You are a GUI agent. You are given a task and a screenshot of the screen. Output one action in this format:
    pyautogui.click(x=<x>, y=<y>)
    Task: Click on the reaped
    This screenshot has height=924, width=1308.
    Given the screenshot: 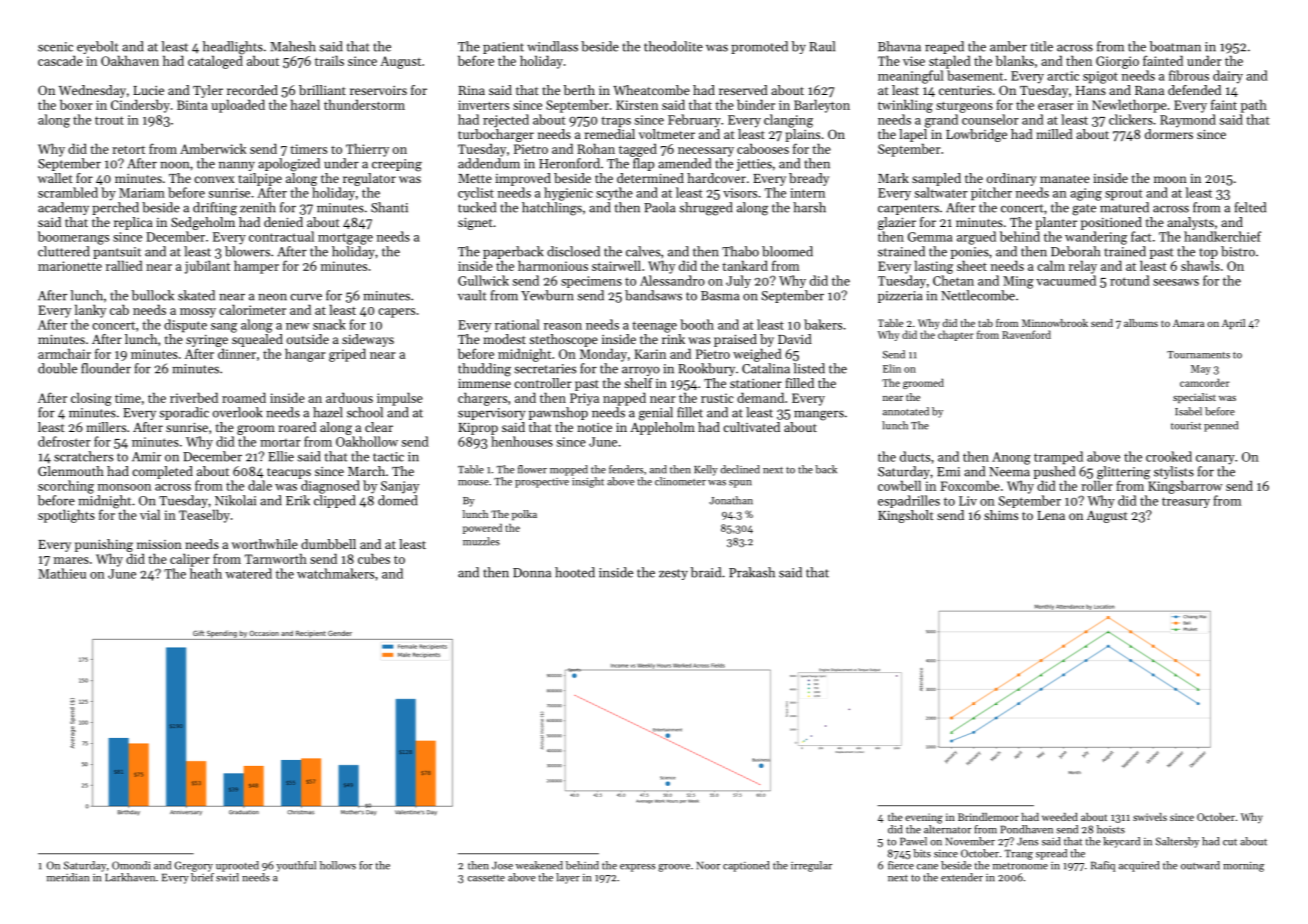 What is the action you would take?
    pyautogui.click(x=944, y=47)
